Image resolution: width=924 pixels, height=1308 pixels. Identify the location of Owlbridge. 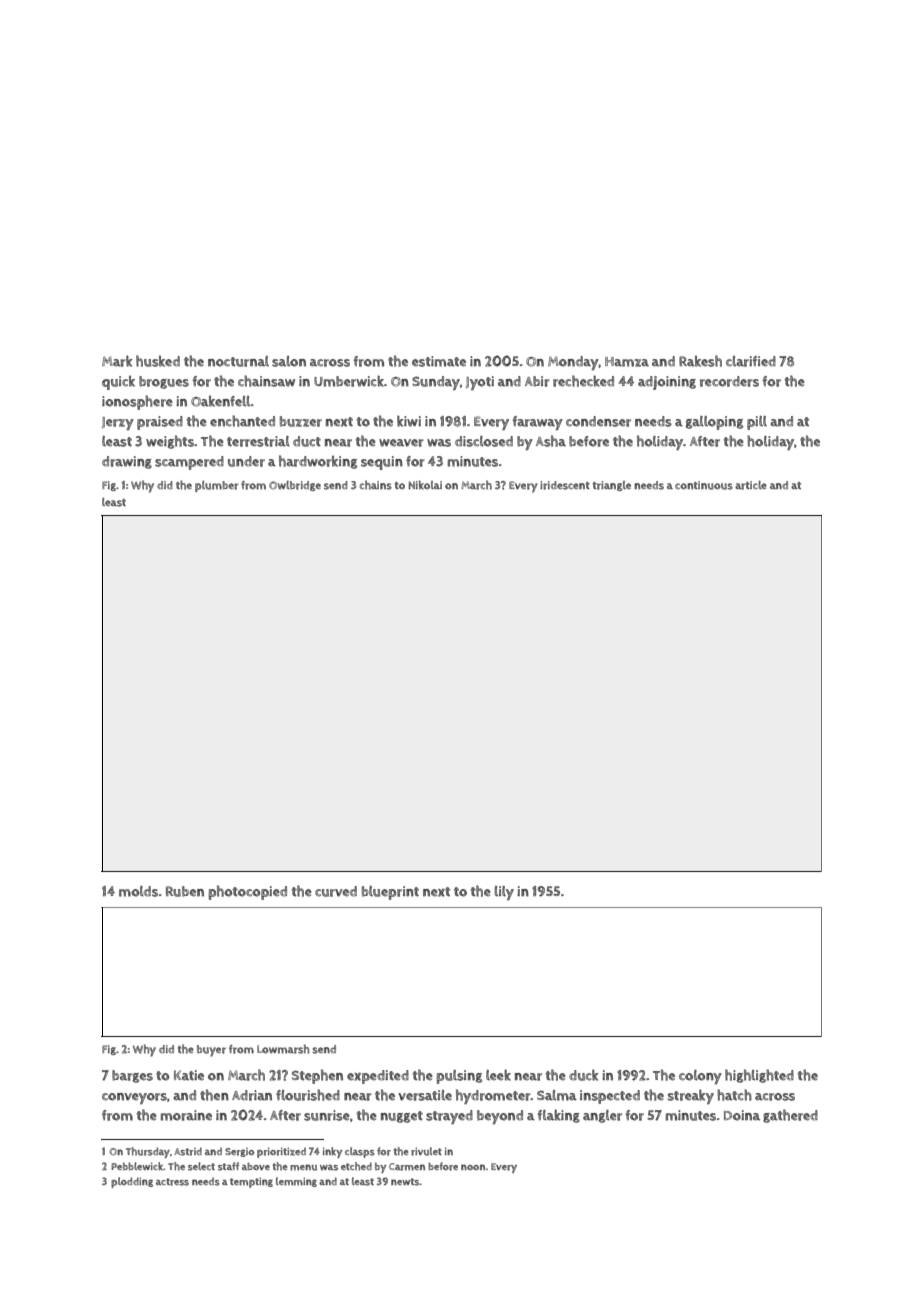
(295, 486).
